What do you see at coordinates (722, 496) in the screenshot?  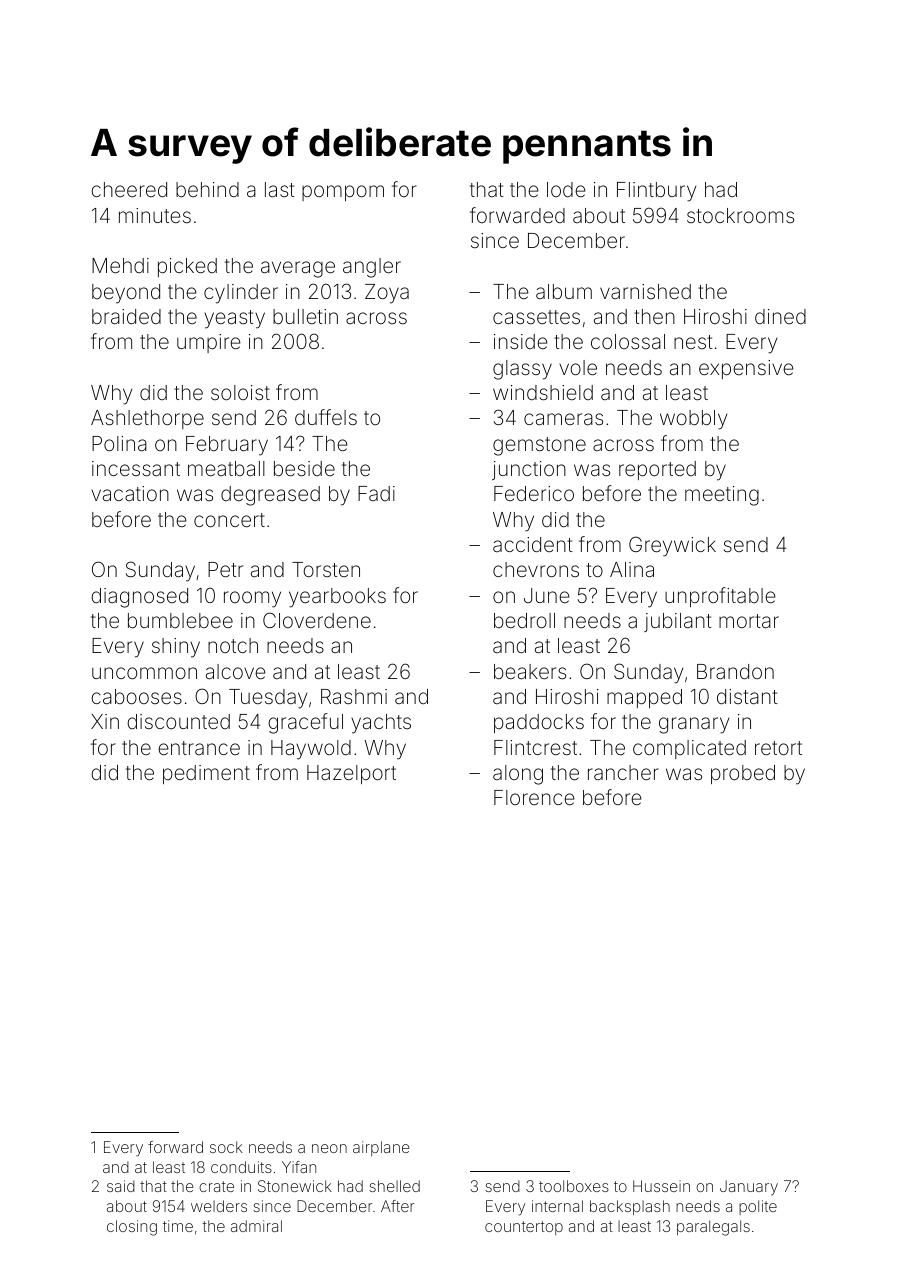 I see `meeting` at bounding box center [722, 496].
